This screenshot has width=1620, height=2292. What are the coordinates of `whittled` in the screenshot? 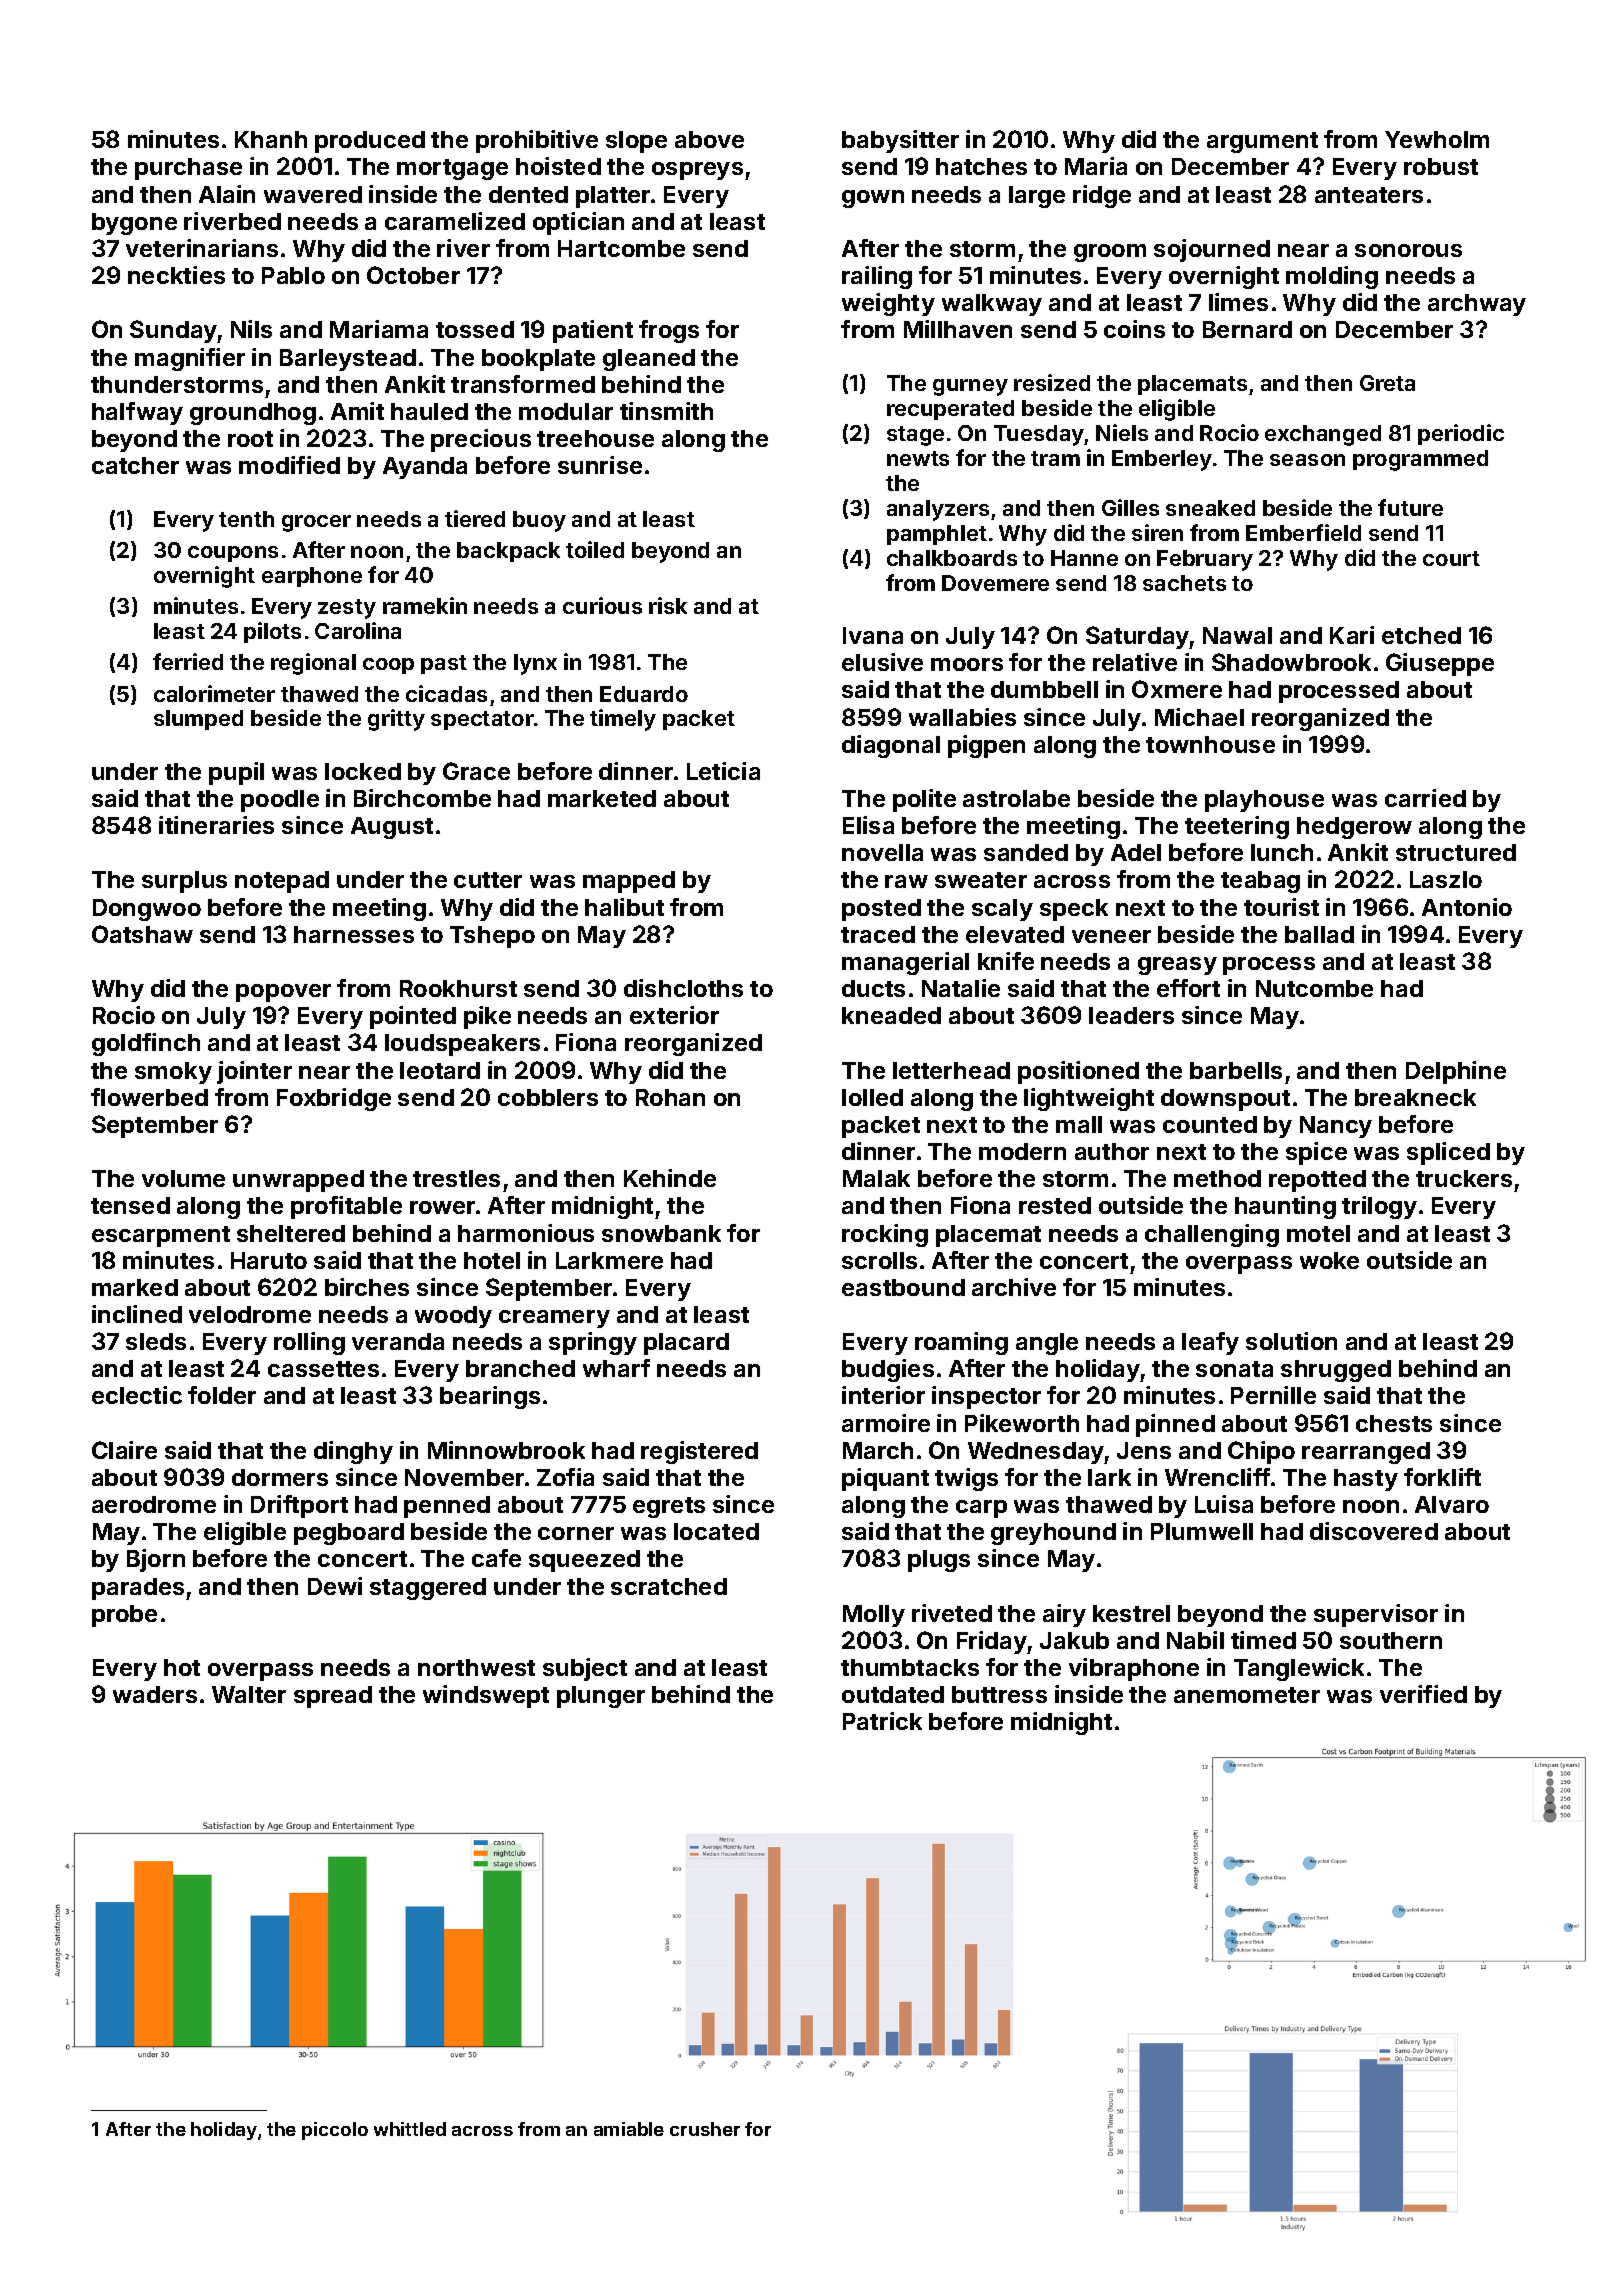 It's located at (410, 2129).
